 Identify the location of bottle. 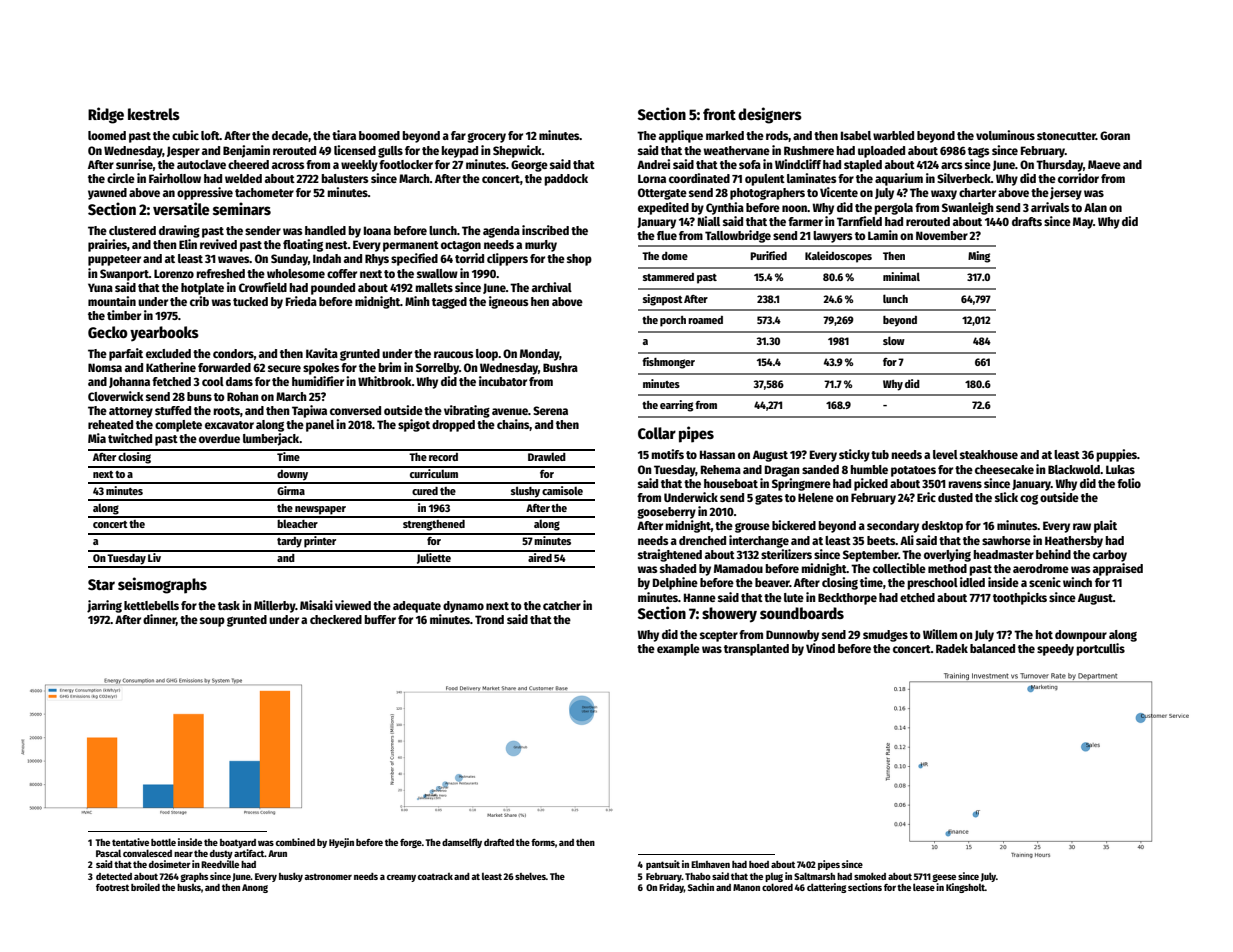
(163, 842).
